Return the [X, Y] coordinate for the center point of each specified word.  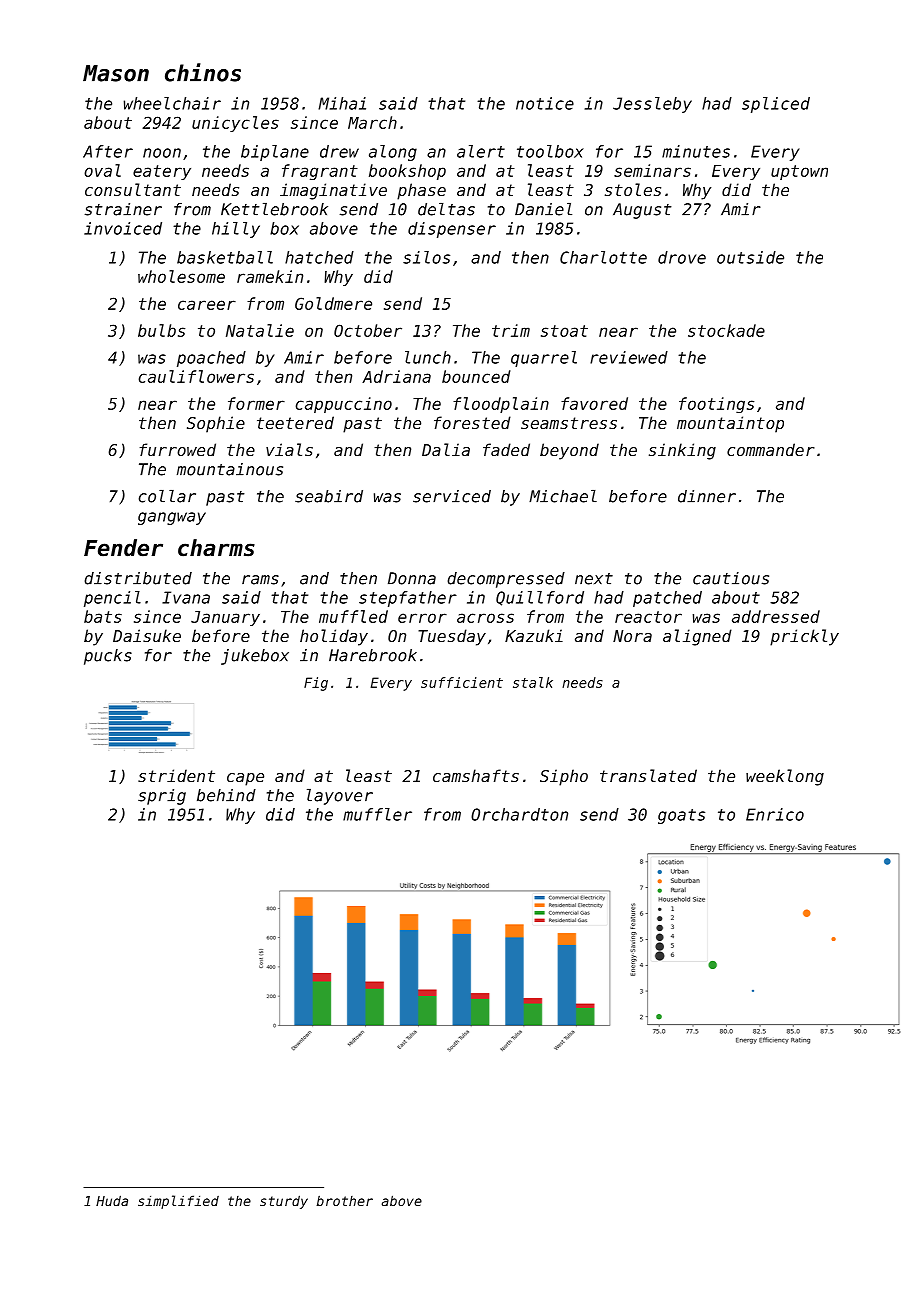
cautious [731, 578]
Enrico [775, 814]
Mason [116, 73]
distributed [138, 578]
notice [545, 103]
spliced [776, 105]
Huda [112, 1200]
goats [681, 816]
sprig [162, 797]
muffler [377, 814]
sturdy [284, 1202]
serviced [452, 496]
